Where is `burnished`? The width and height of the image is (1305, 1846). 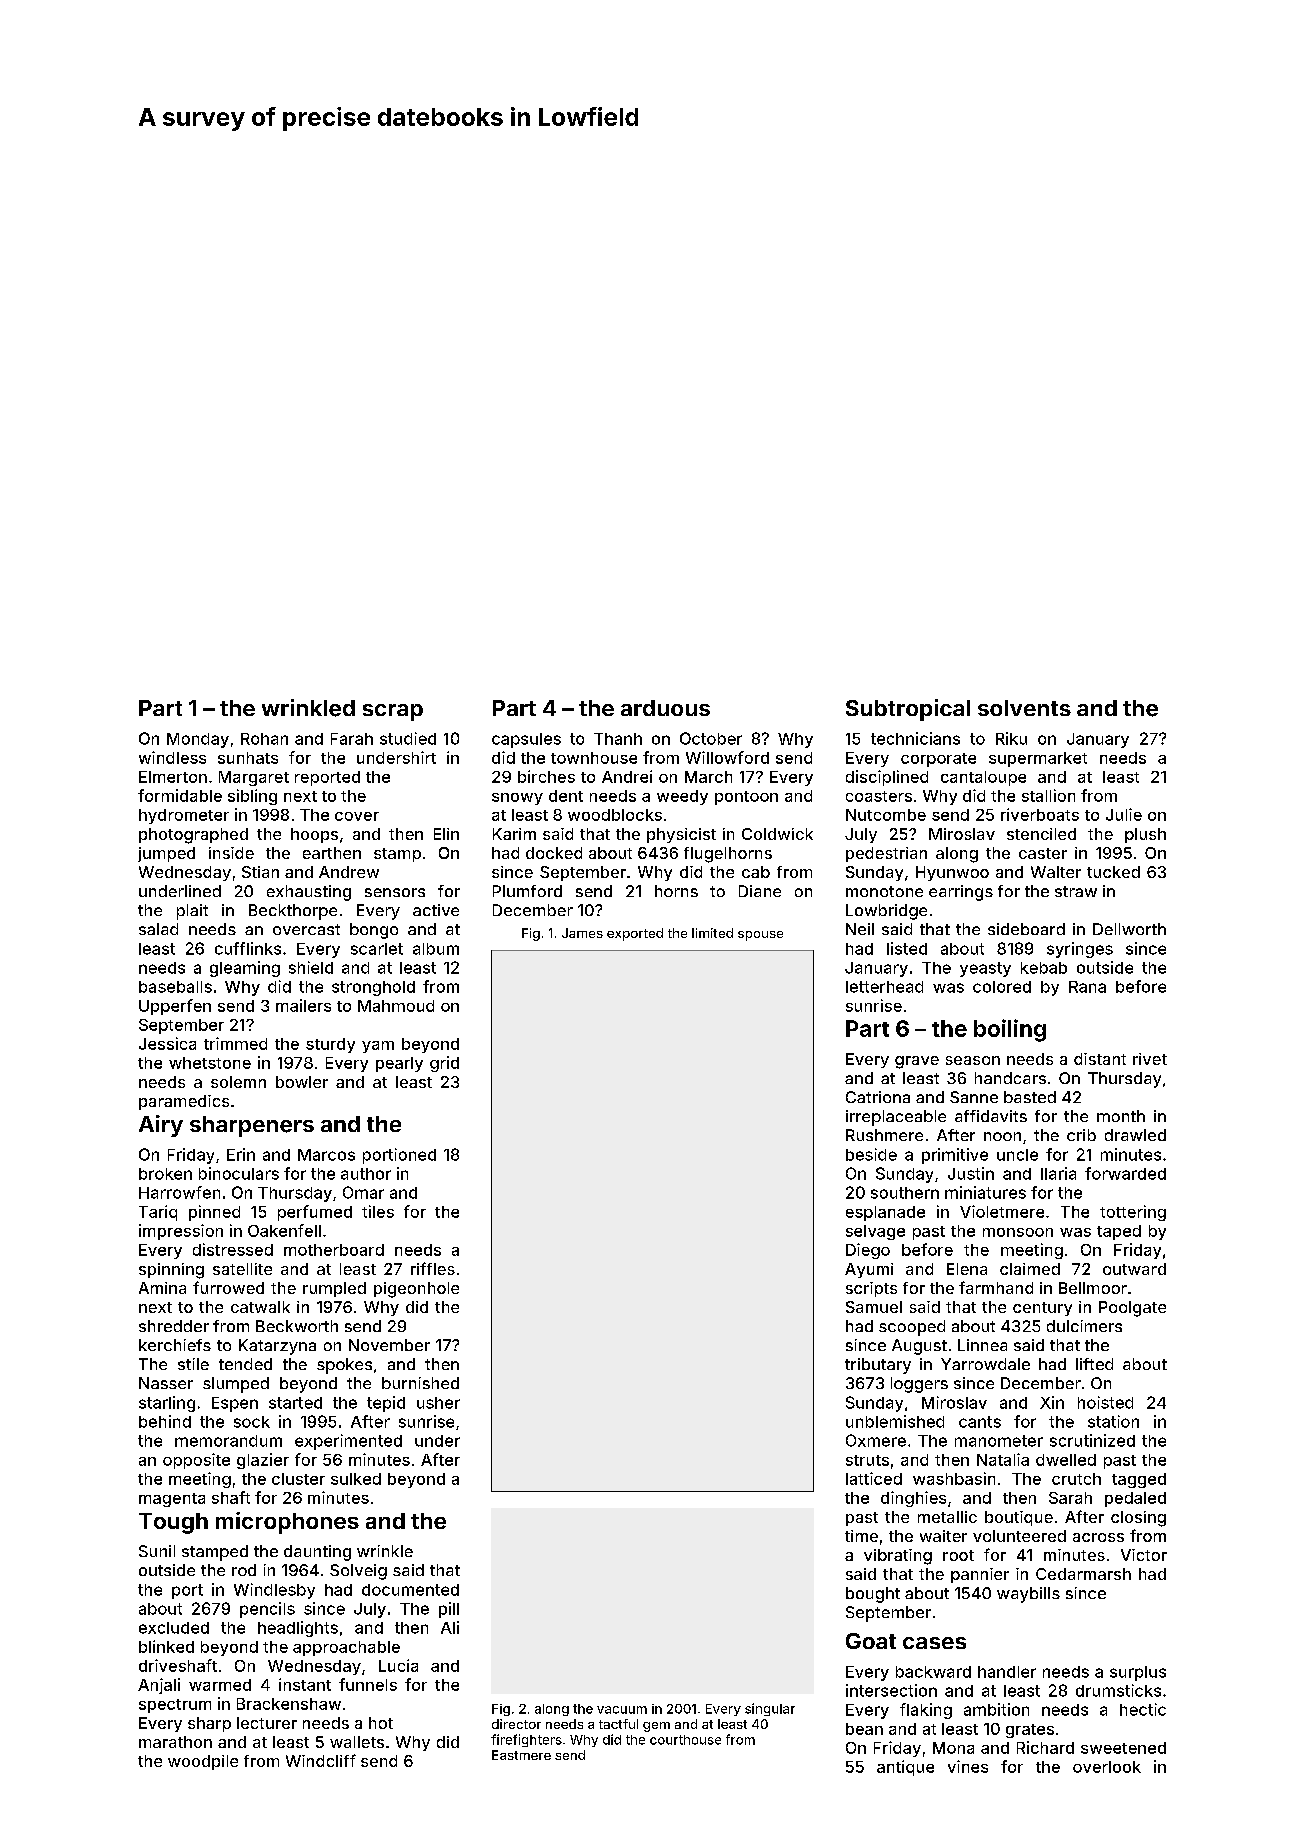 burnished is located at coordinates (420, 1383).
